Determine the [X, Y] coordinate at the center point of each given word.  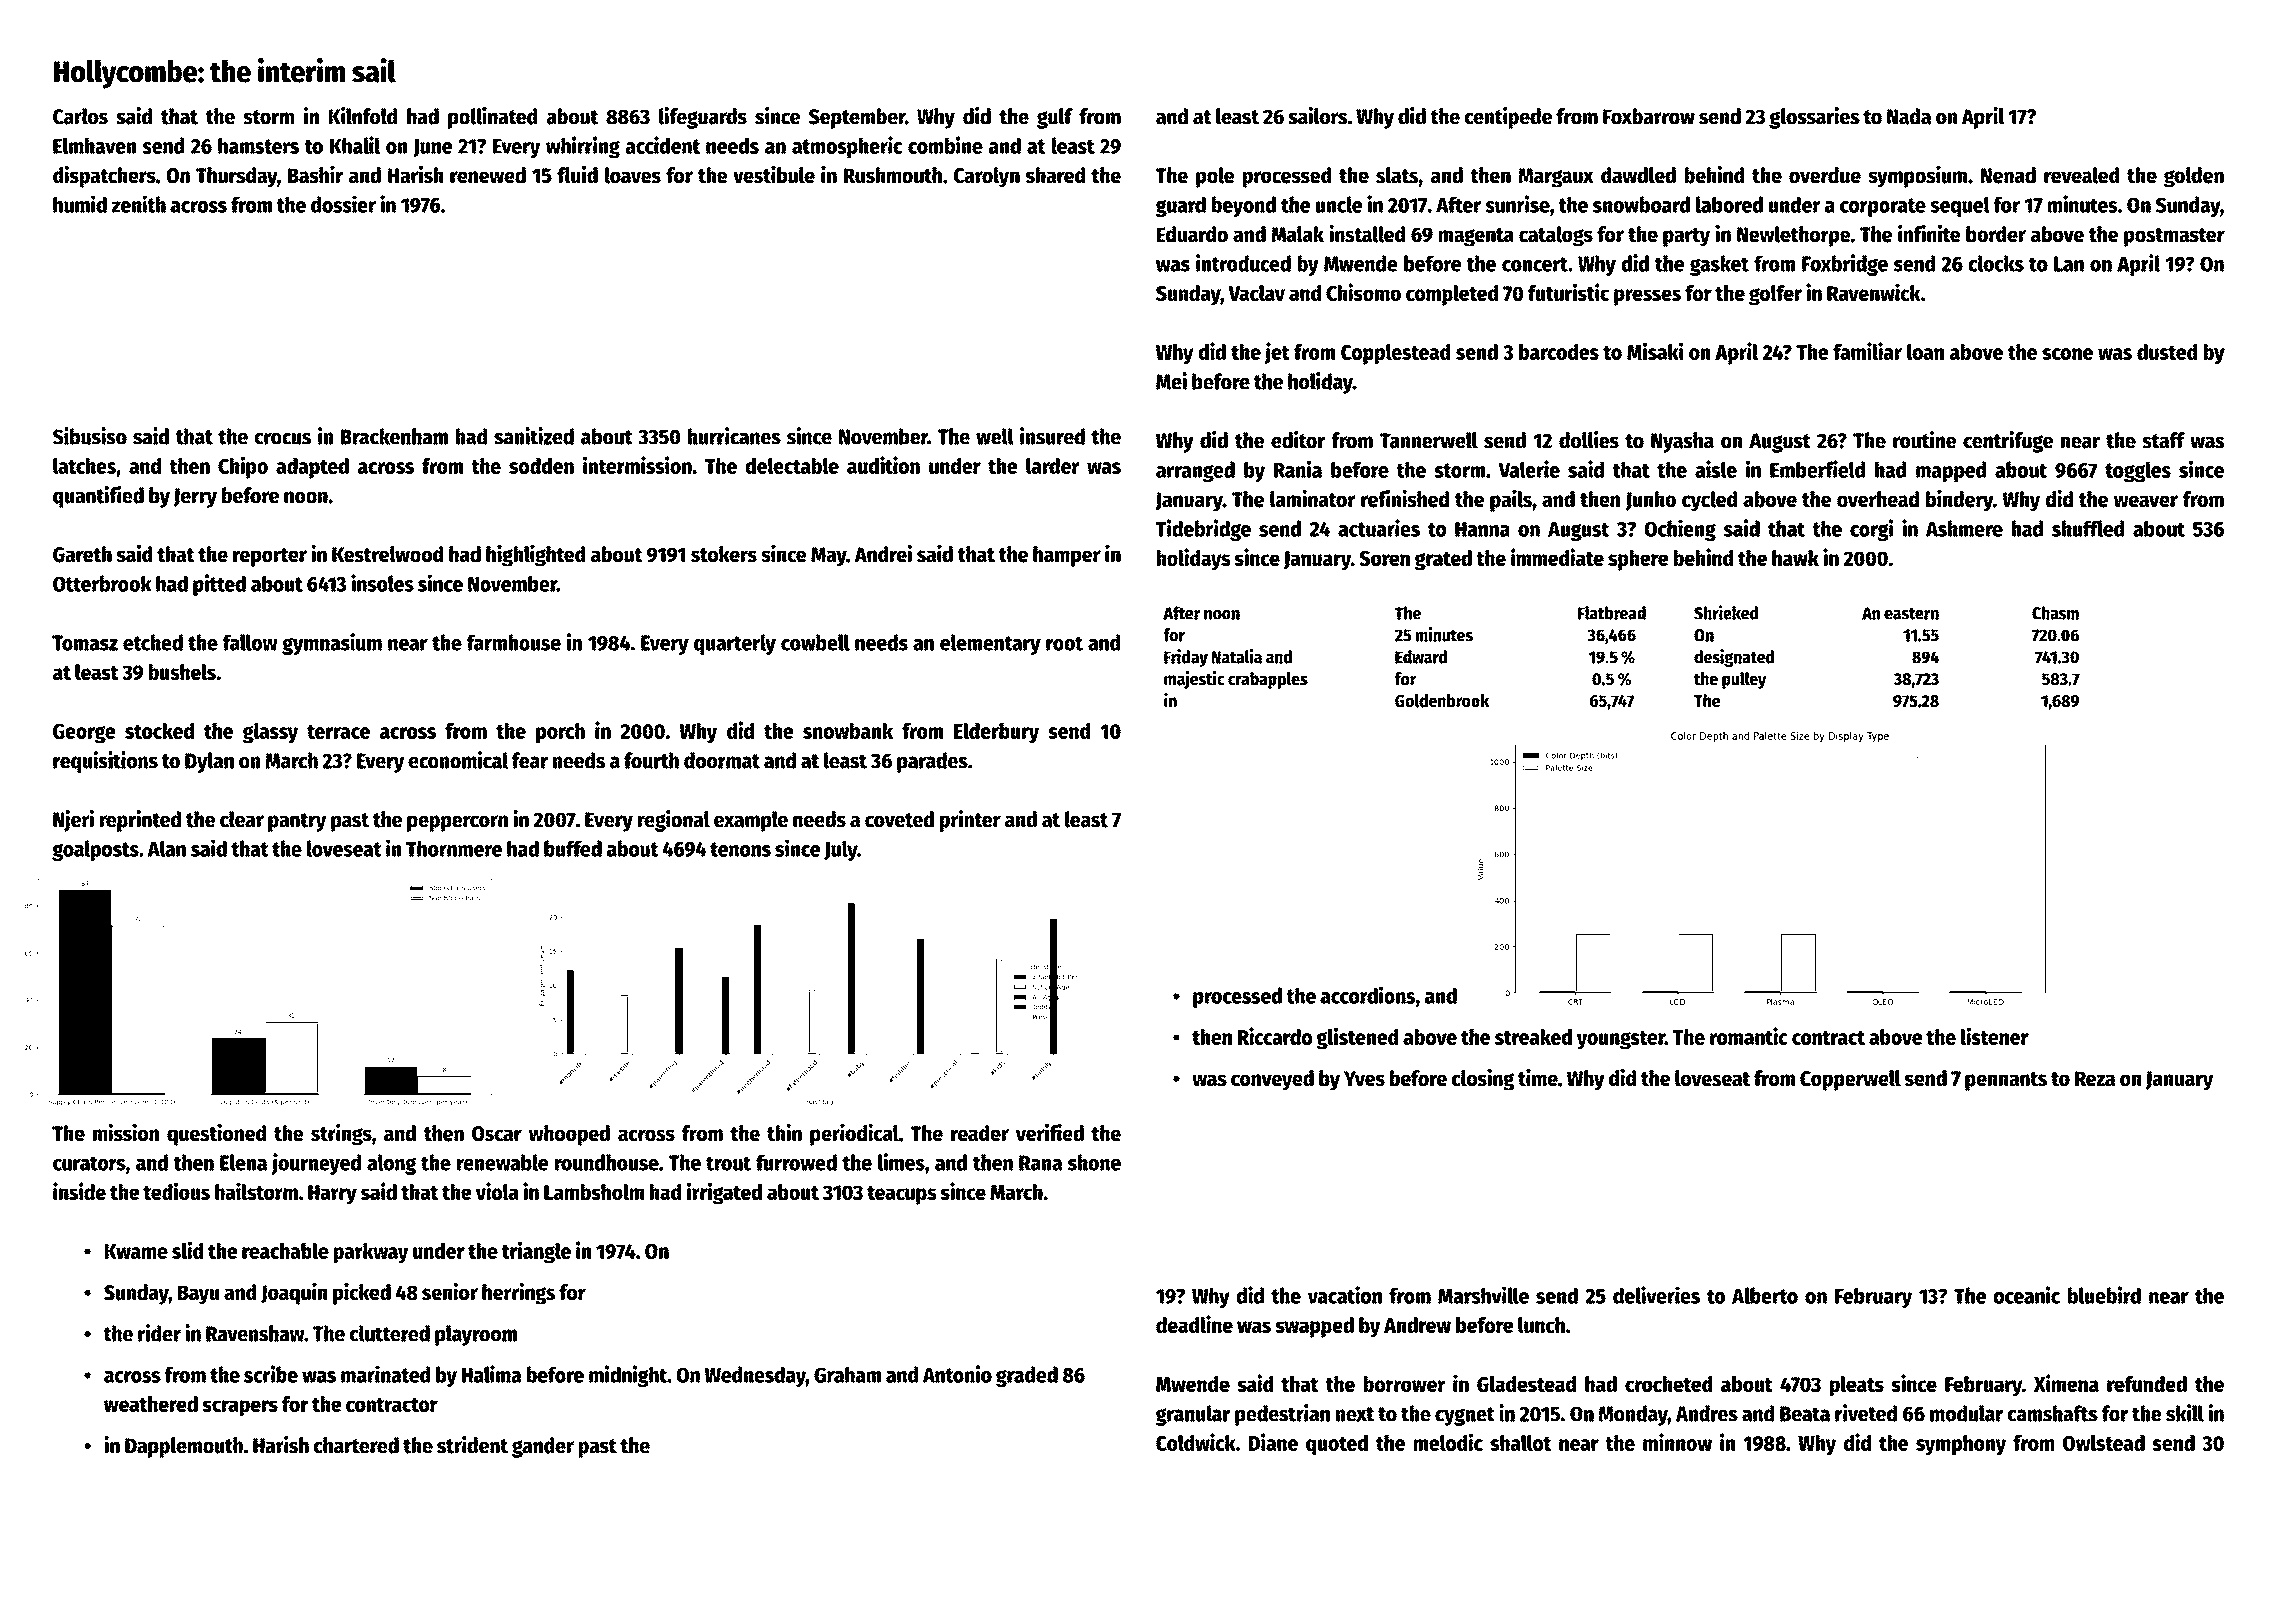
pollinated [492, 118]
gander [543, 1447]
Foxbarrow [1649, 116]
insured [1052, 436]
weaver [2146, 501]
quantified [98, 497]
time [1538, 1078]
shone [1094, 1162]
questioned [216, 1135]
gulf [1055, 118]
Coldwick [1196, 1442]
